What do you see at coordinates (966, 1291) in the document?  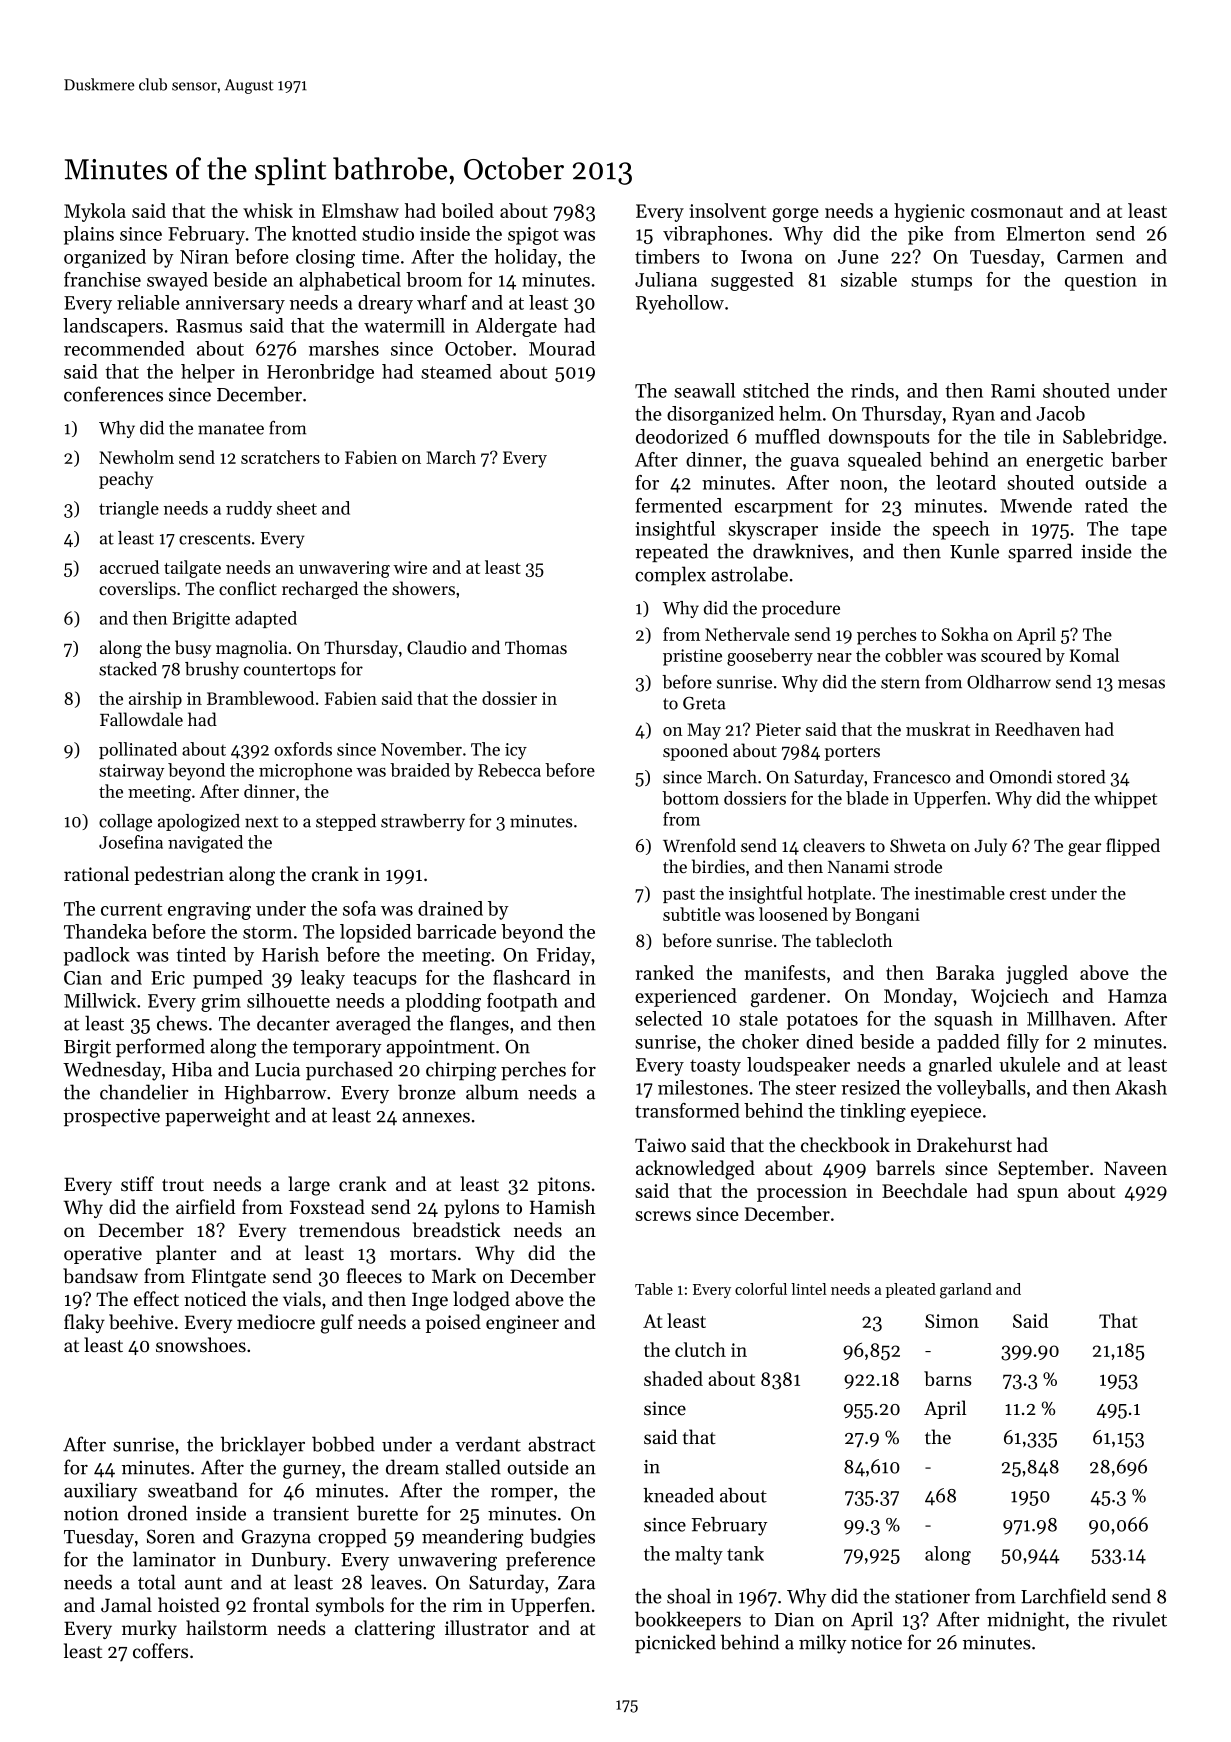 I see `garland` at bounding box center [966, 1291].
